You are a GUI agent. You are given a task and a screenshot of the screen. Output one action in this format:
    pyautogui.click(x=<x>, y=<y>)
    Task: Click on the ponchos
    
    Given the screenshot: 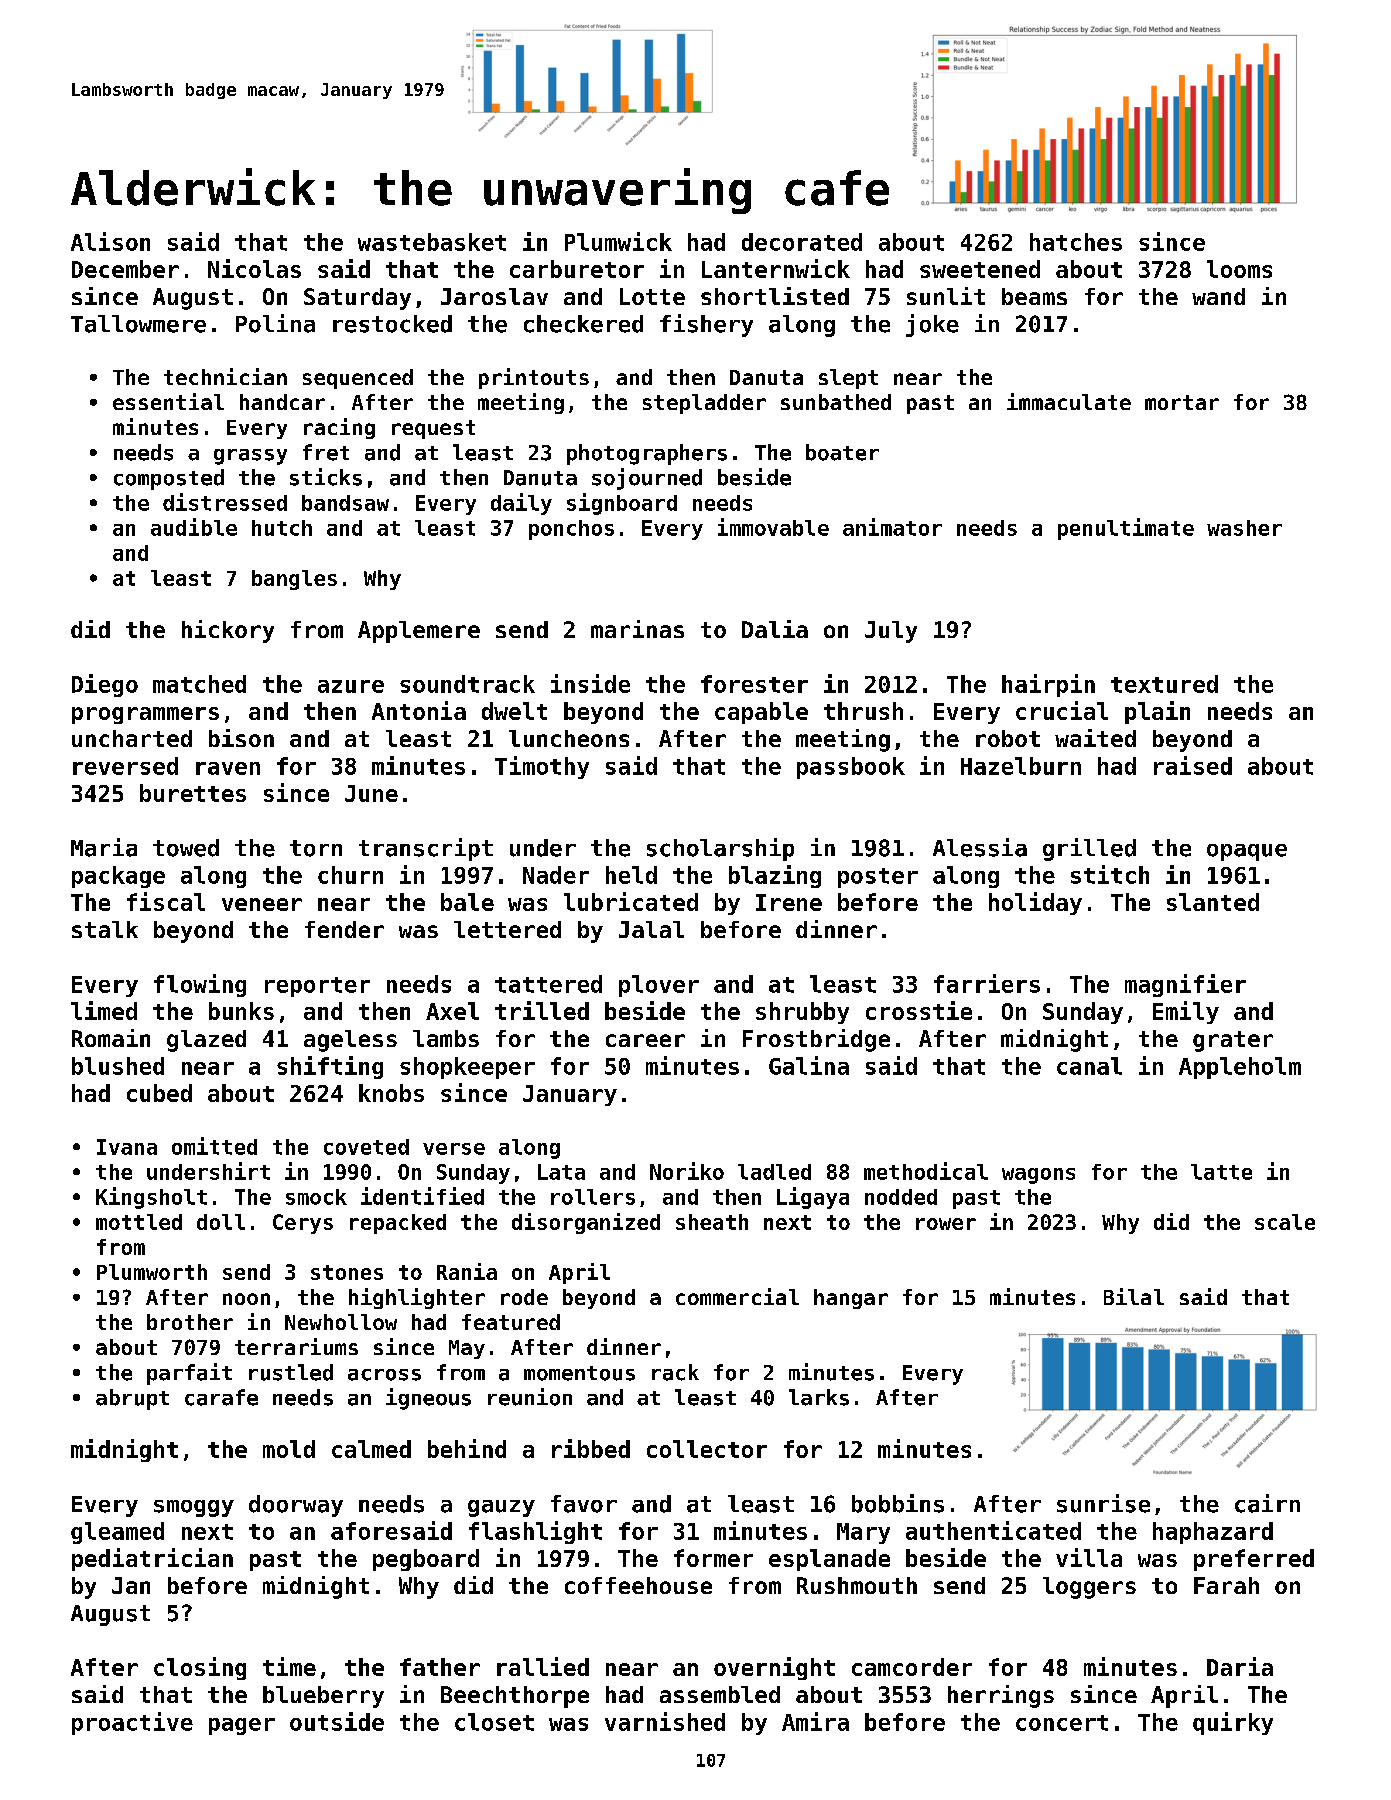 What is the action you would take?
    pyautogui.click(x=571, y=530)
